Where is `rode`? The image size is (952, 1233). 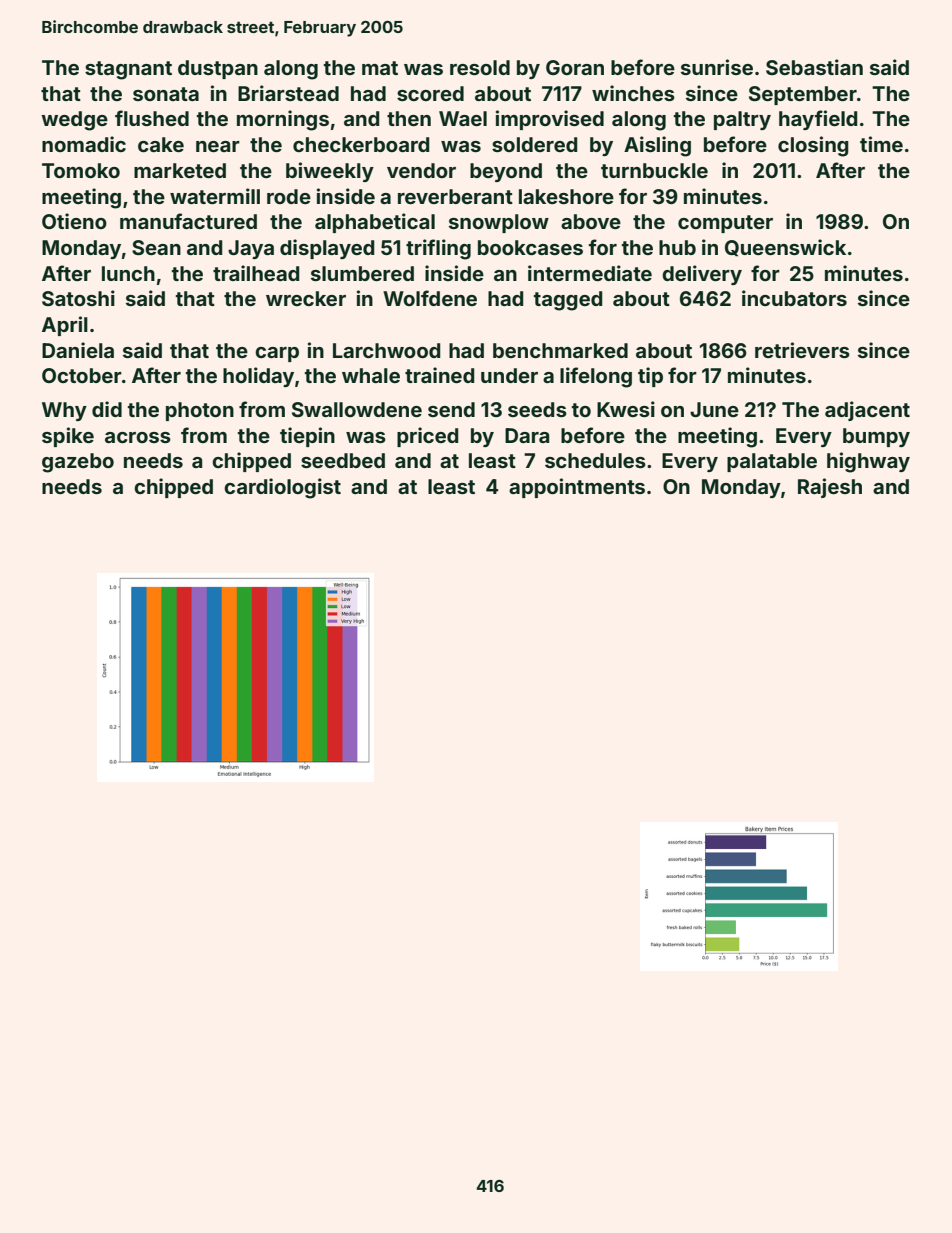 rode is located at coordinates (289, 196).
